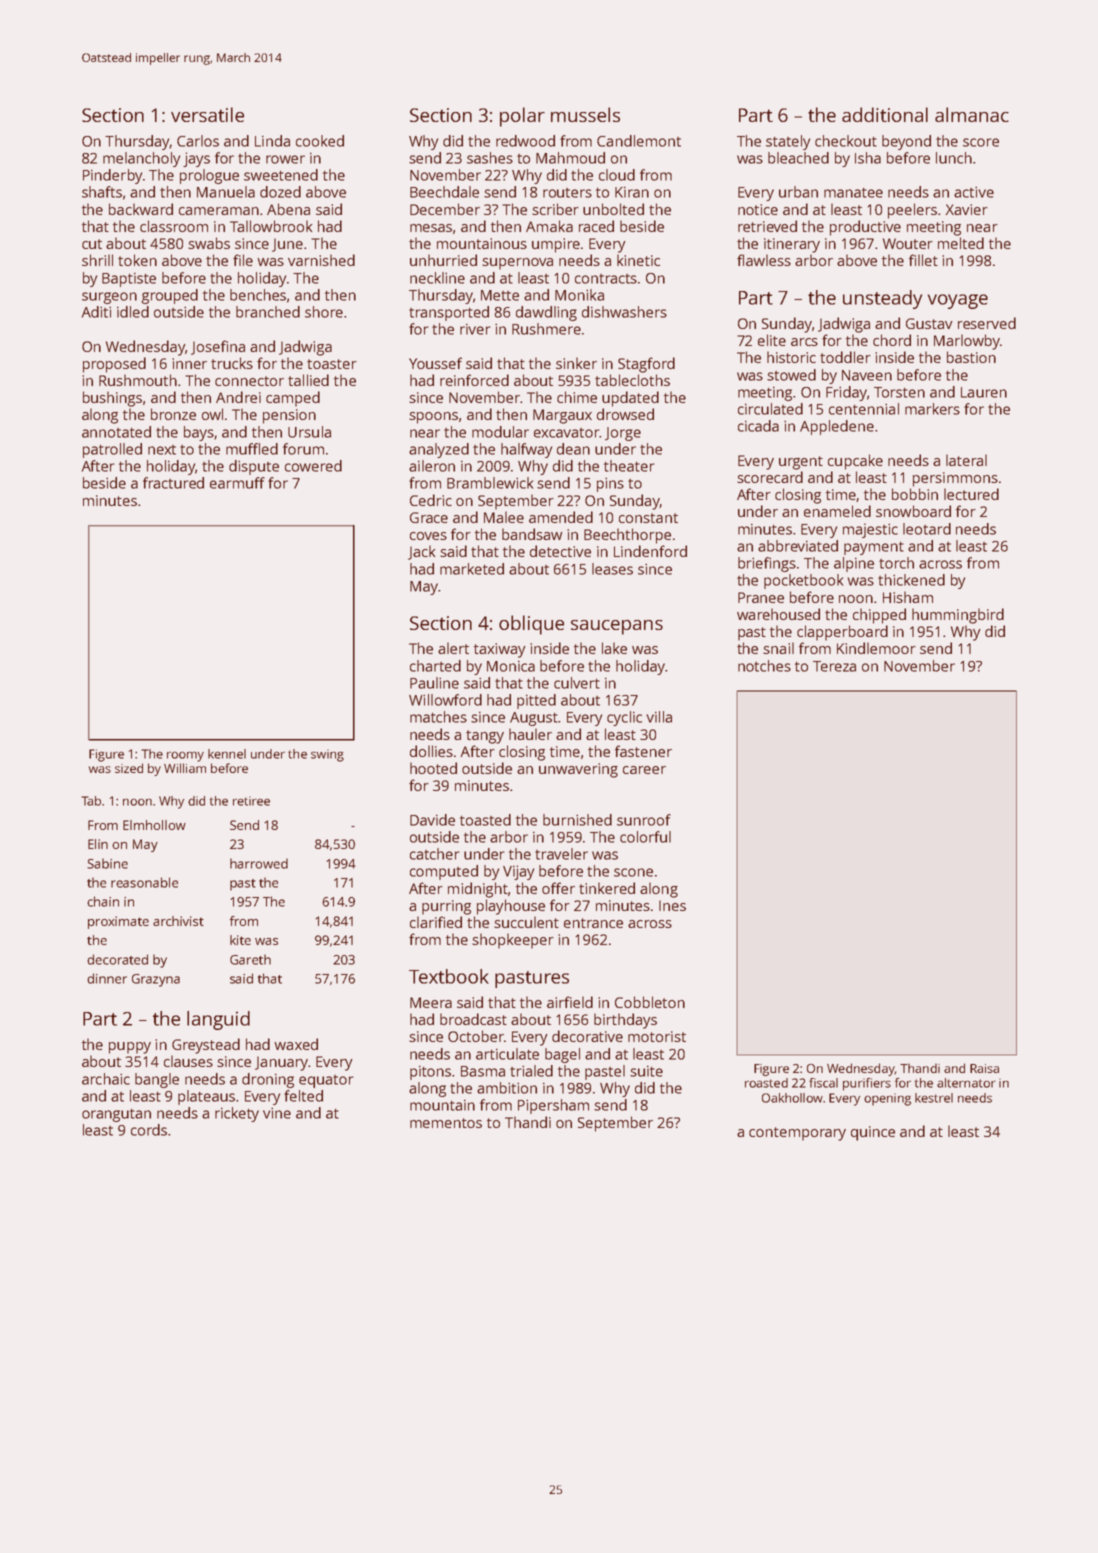 The width and height of the document is (1098, 1553). What do you see at coordinates (954, 158) in the document?
I see `lunch` at bounding box center [954, 158].
